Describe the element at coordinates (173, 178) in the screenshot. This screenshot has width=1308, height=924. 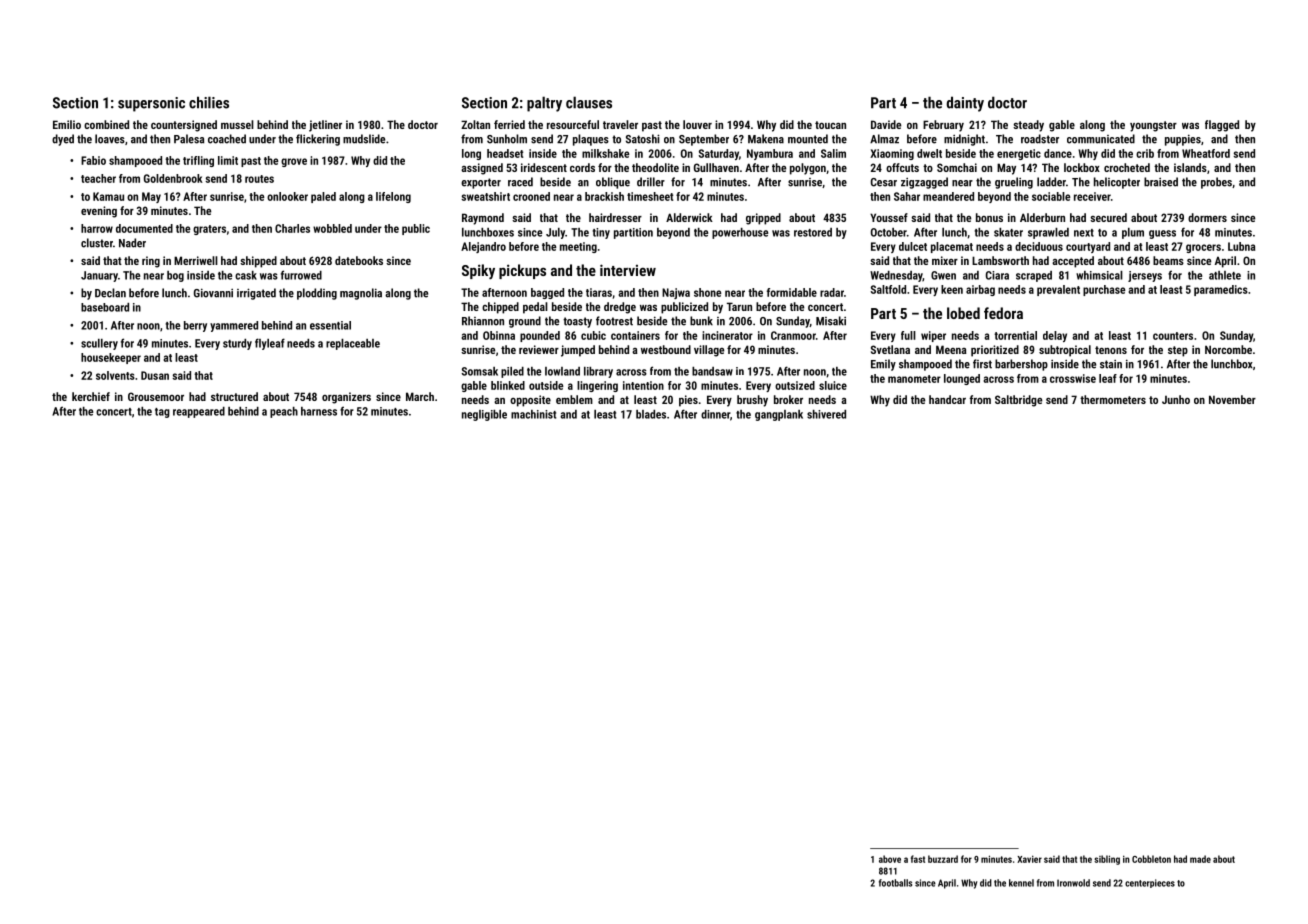
I see `Goldenbrook` at that location.
